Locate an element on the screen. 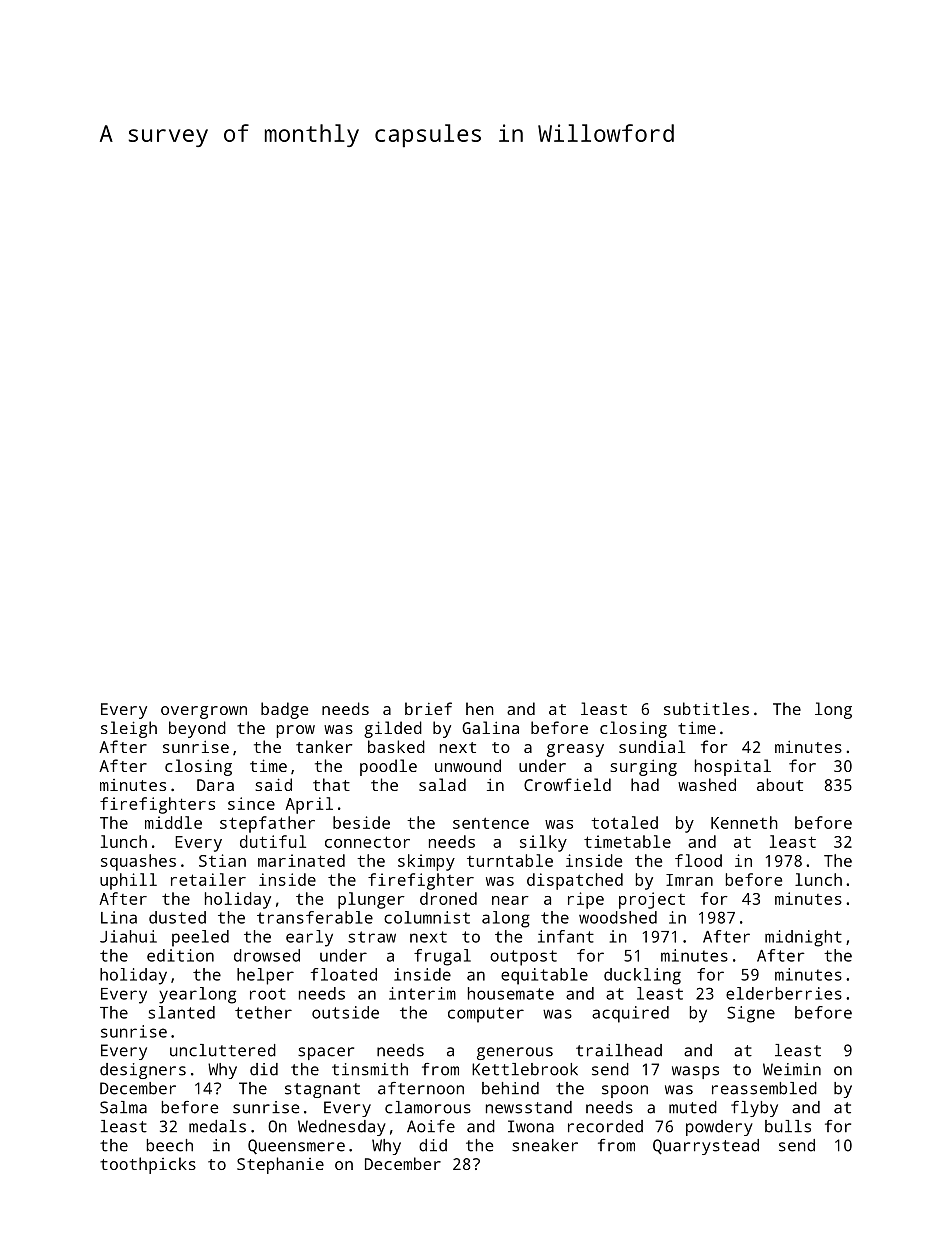 This screenshot has width=952, height=1233. wasps is located at coordinates (695, 1072).
